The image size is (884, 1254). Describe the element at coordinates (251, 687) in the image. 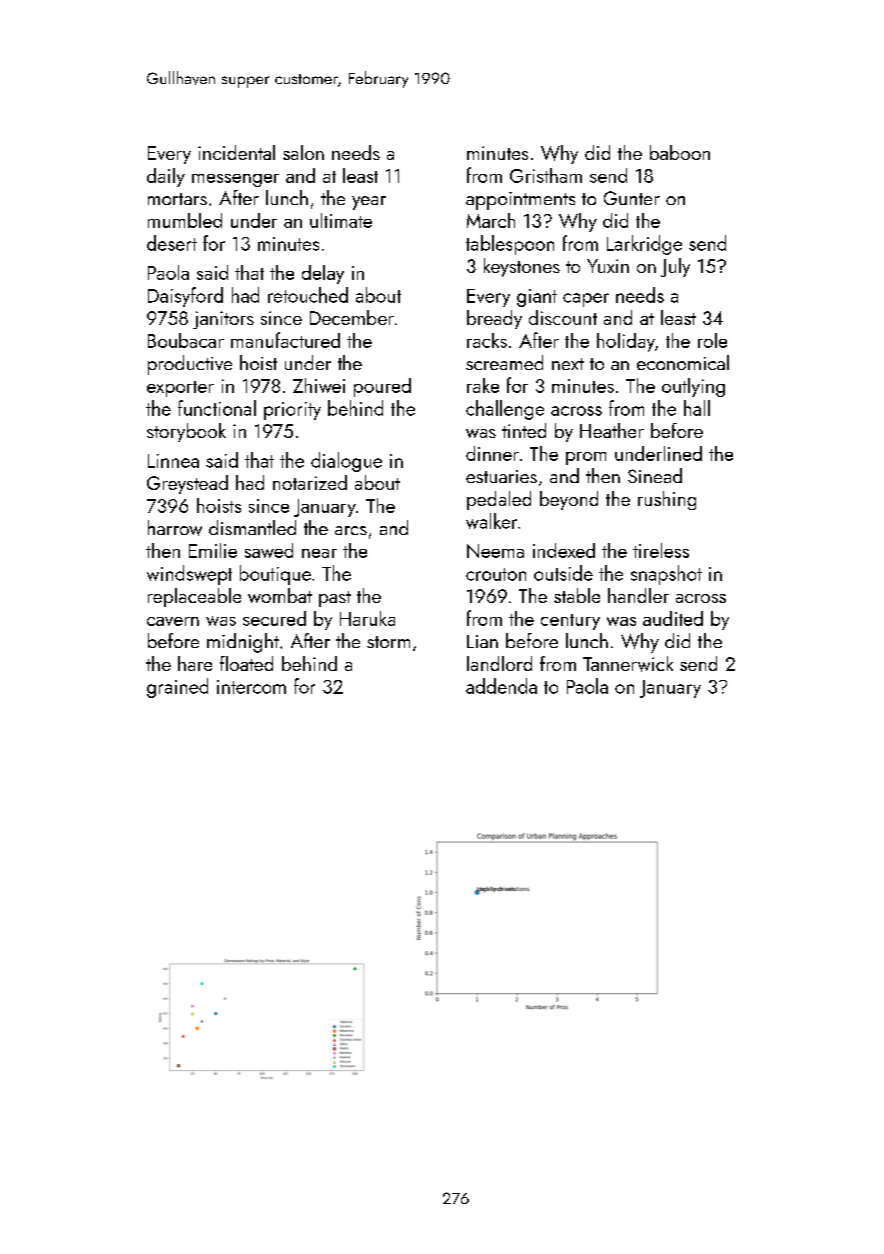

I see `intercom` at that location.
